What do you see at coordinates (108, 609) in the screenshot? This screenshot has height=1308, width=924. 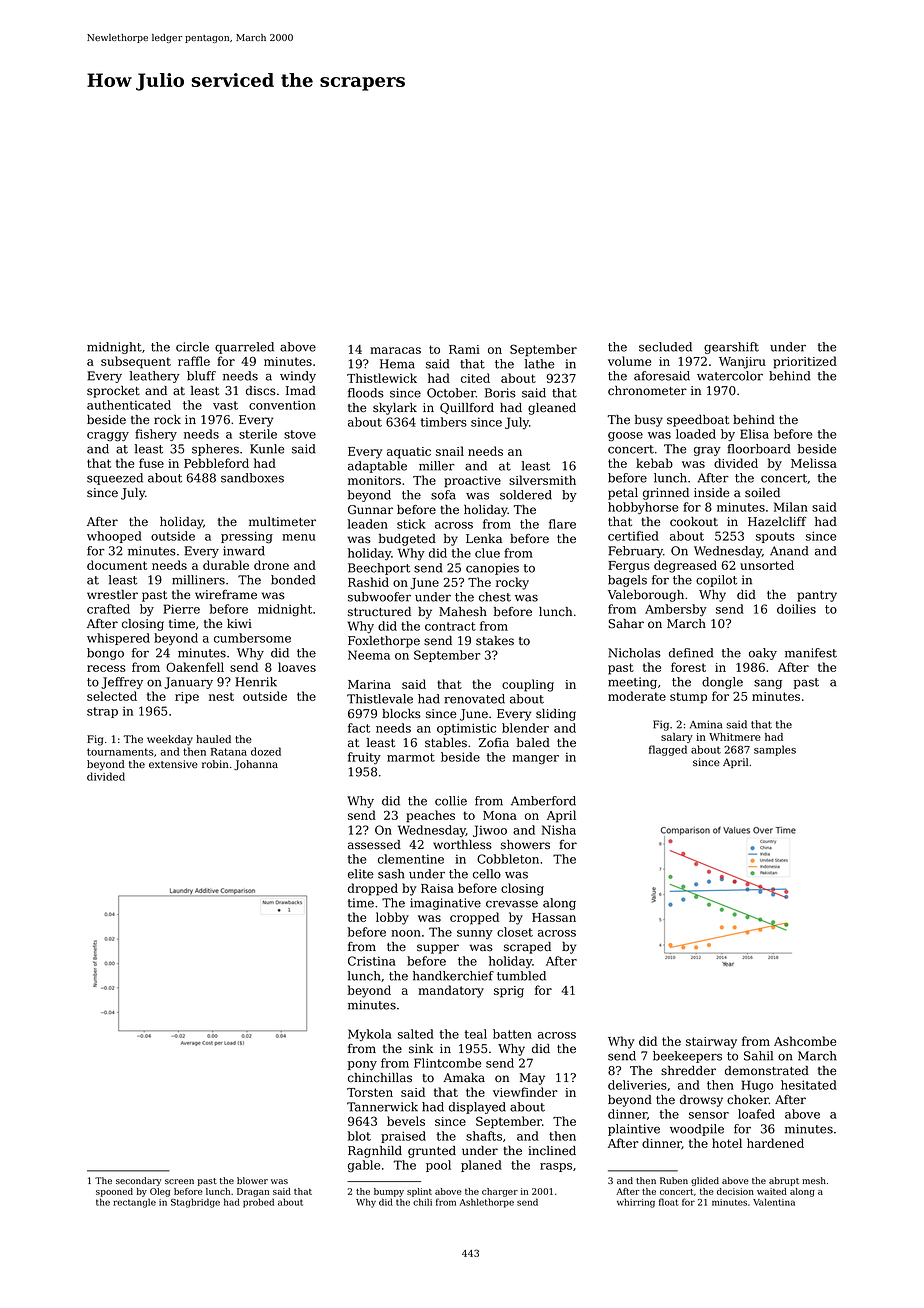 I see `crafted` at bounding box center [108, 609].
